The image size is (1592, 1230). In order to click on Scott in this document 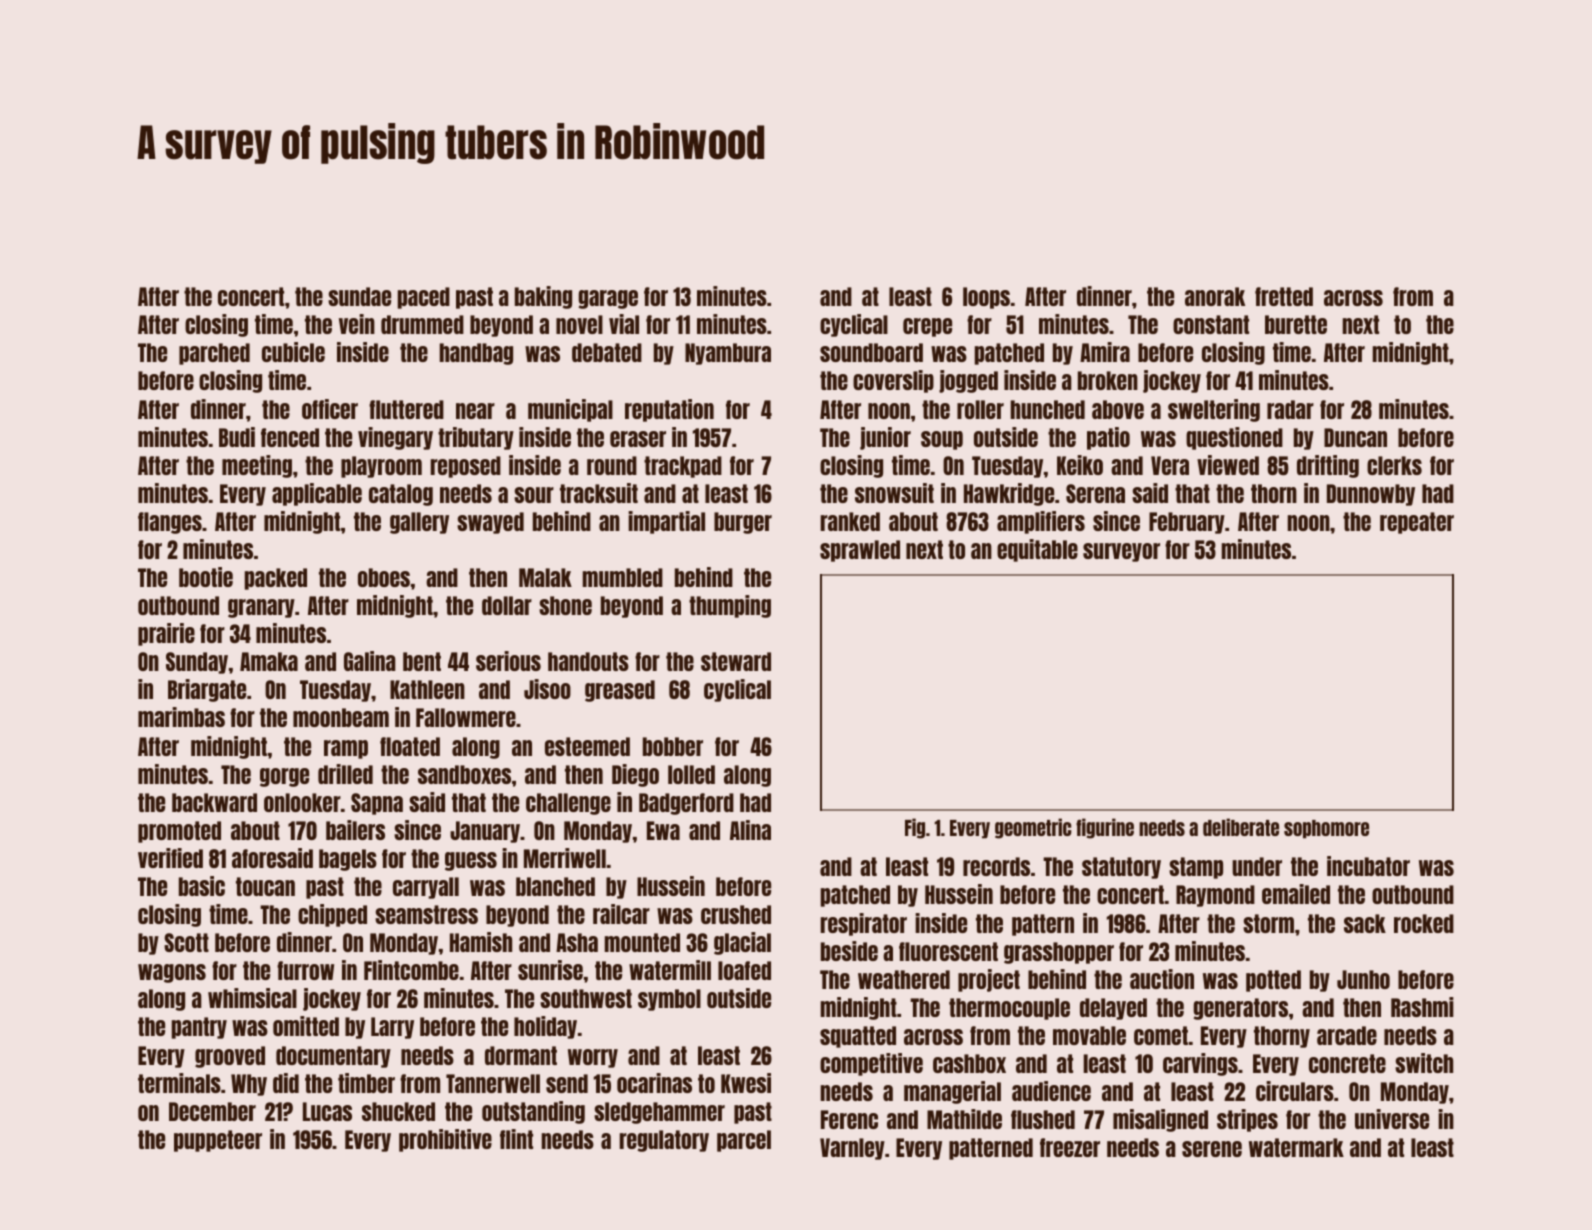, I will do `click(186, 942)`.
